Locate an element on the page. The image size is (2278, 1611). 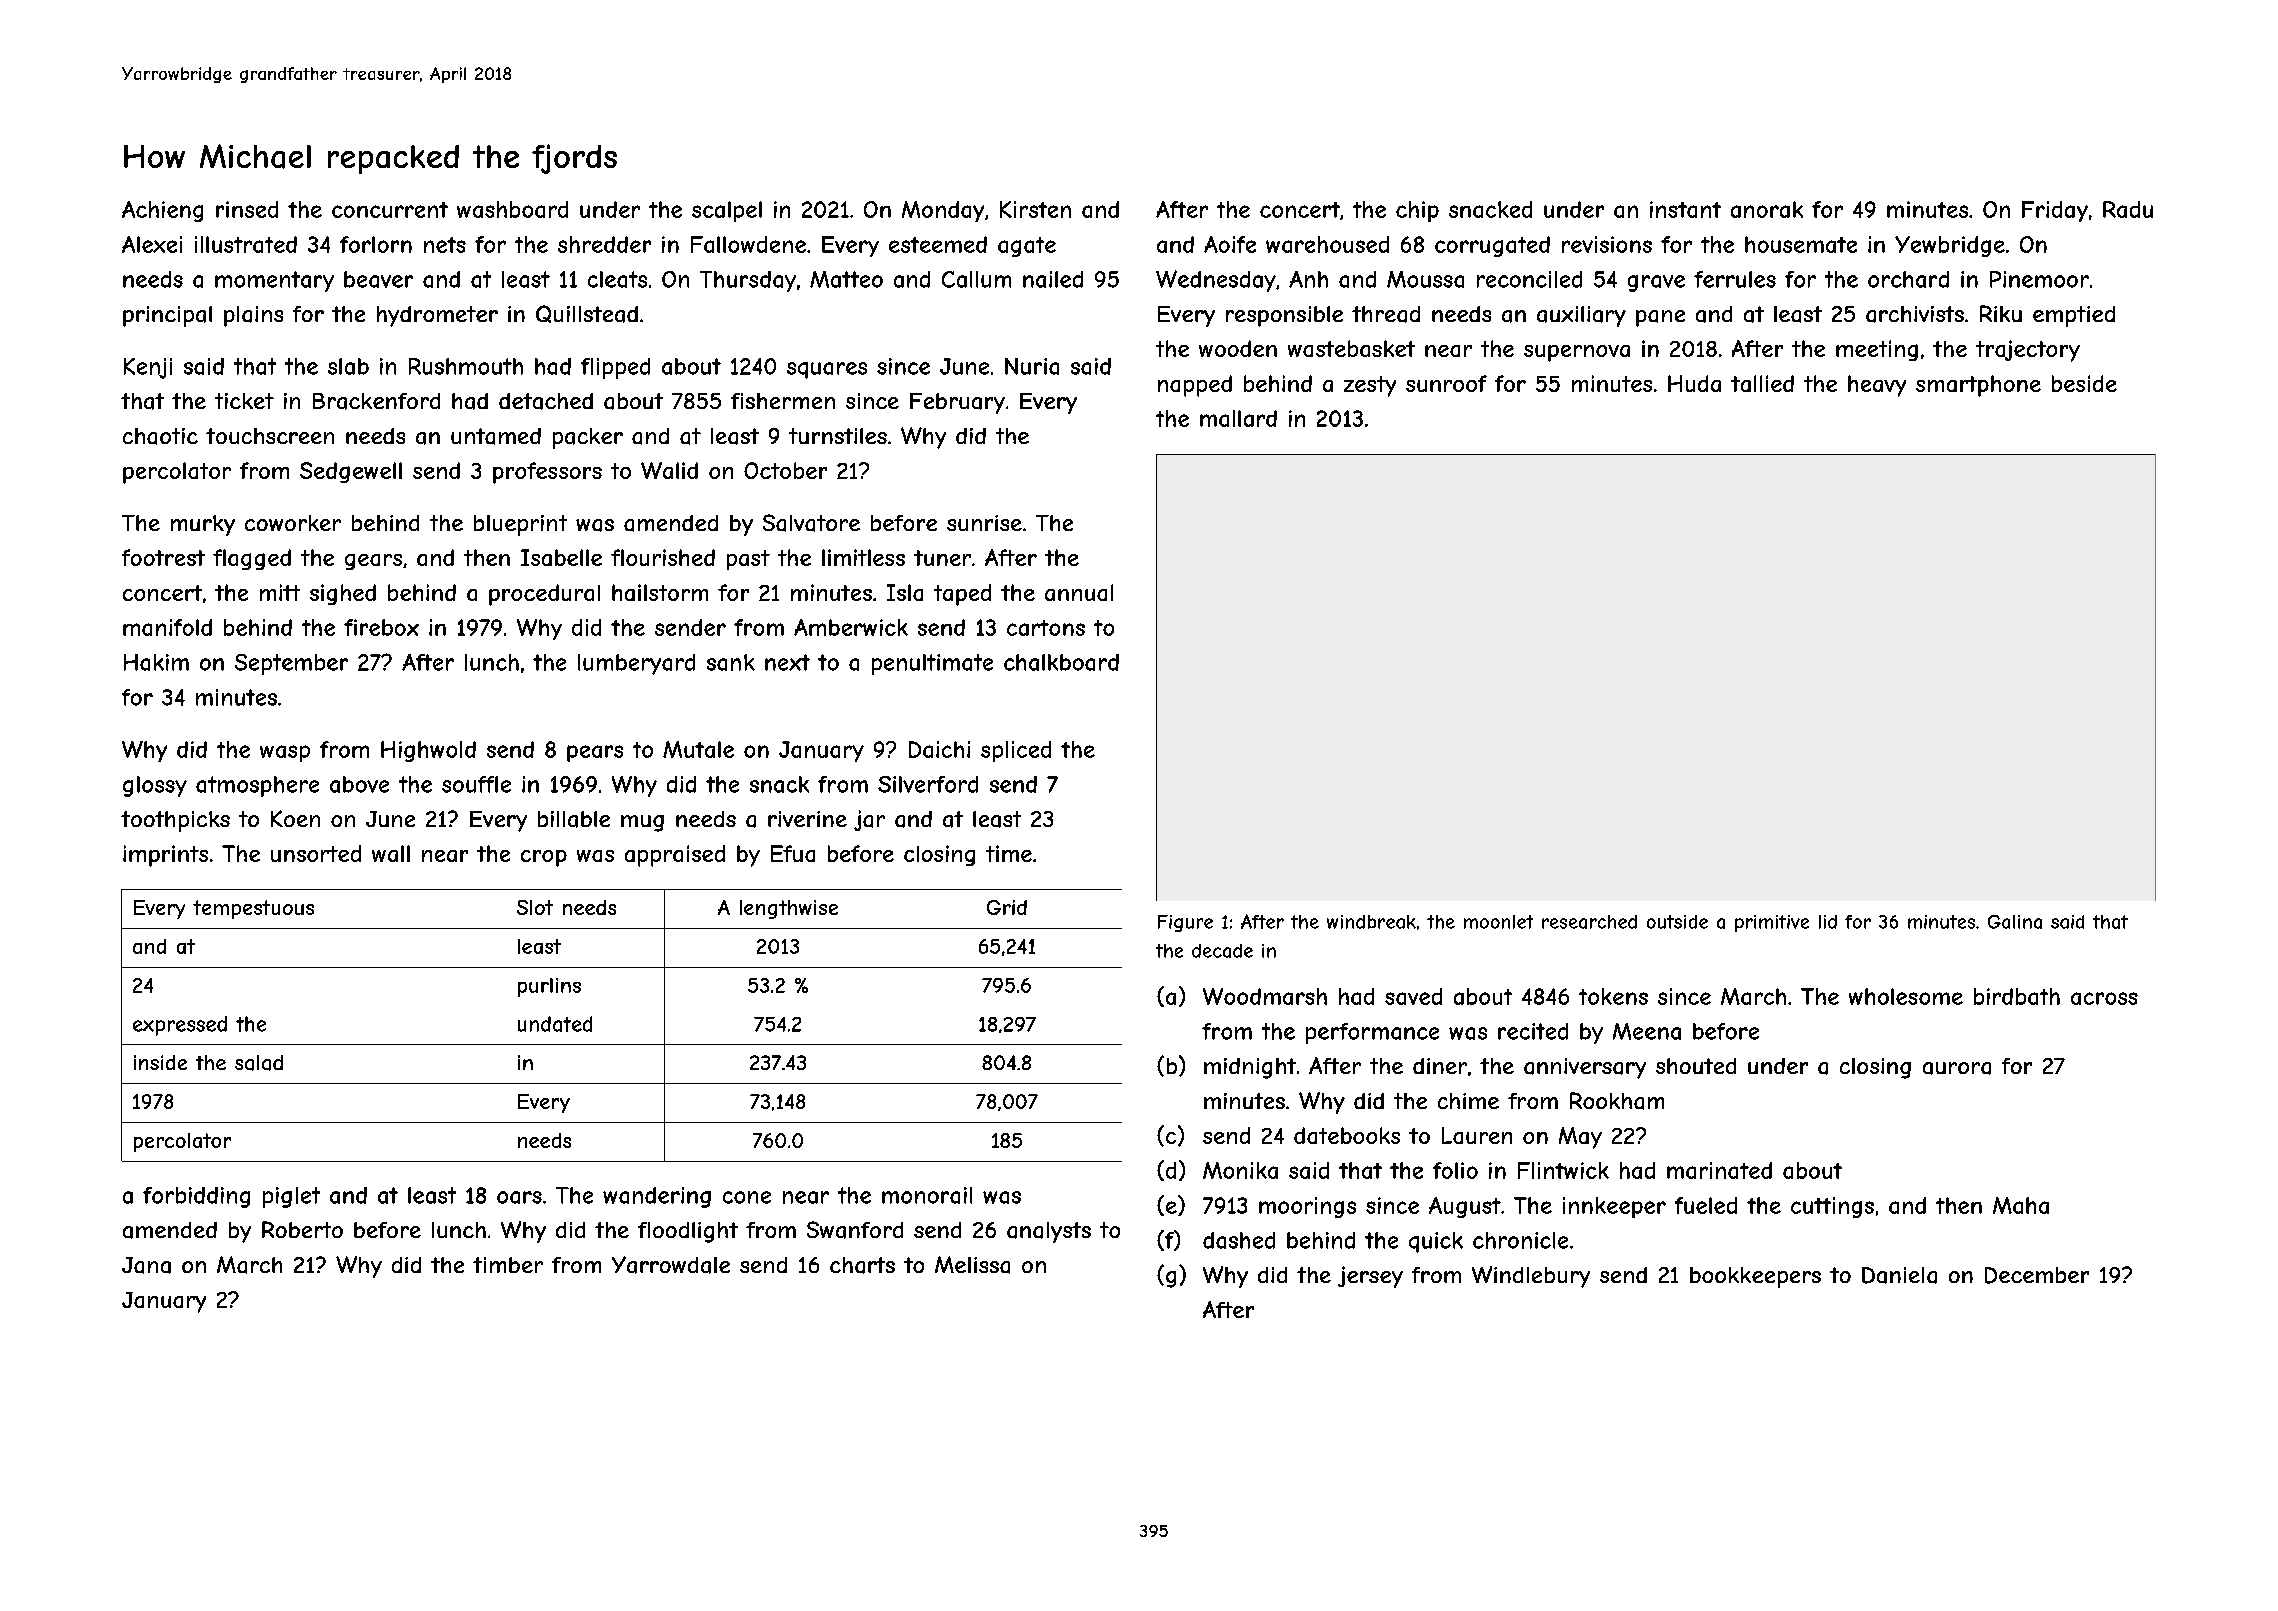
unsorted is located at coordinates (316, 853).
